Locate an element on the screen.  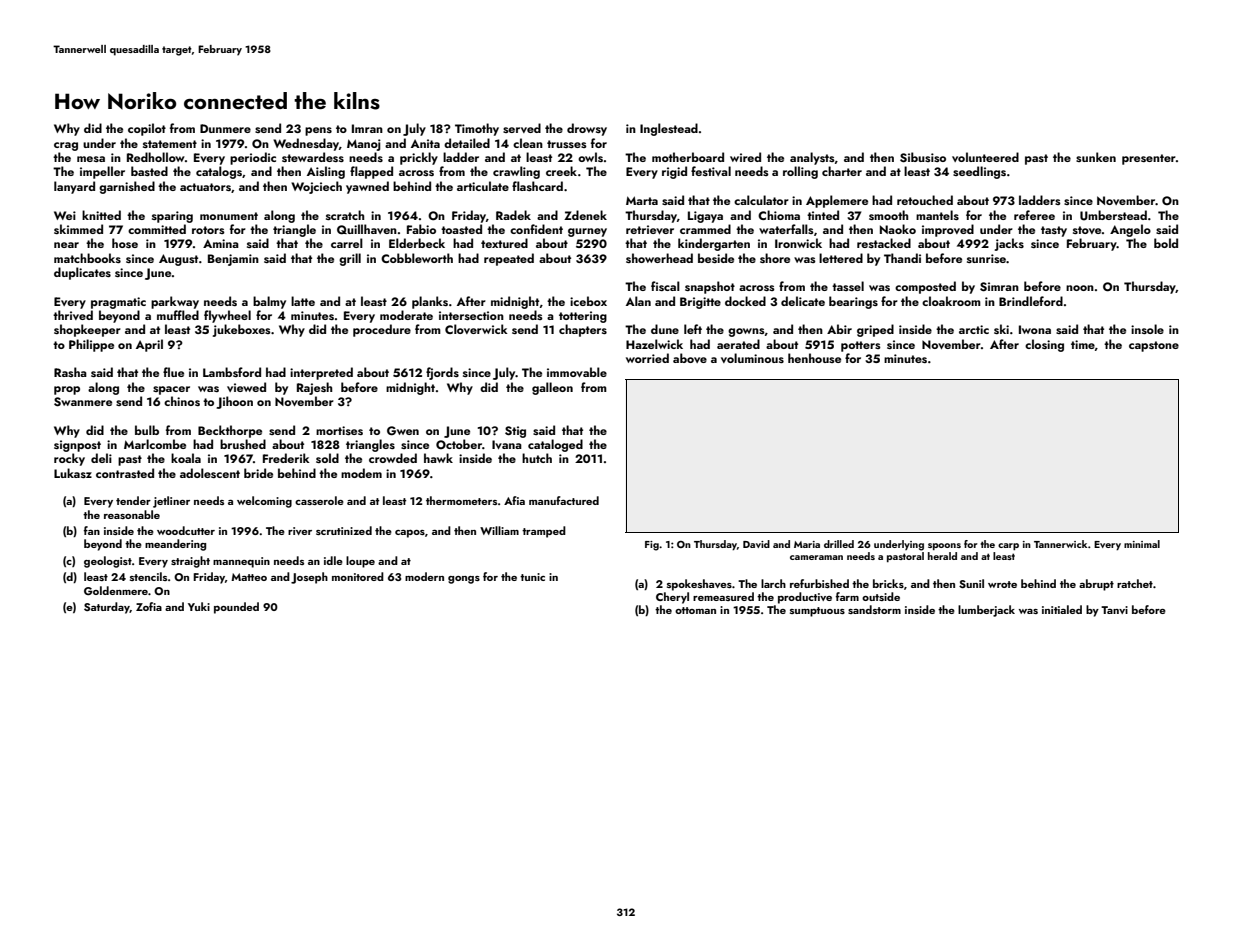
analysts is located at coordinates (812, 158).
